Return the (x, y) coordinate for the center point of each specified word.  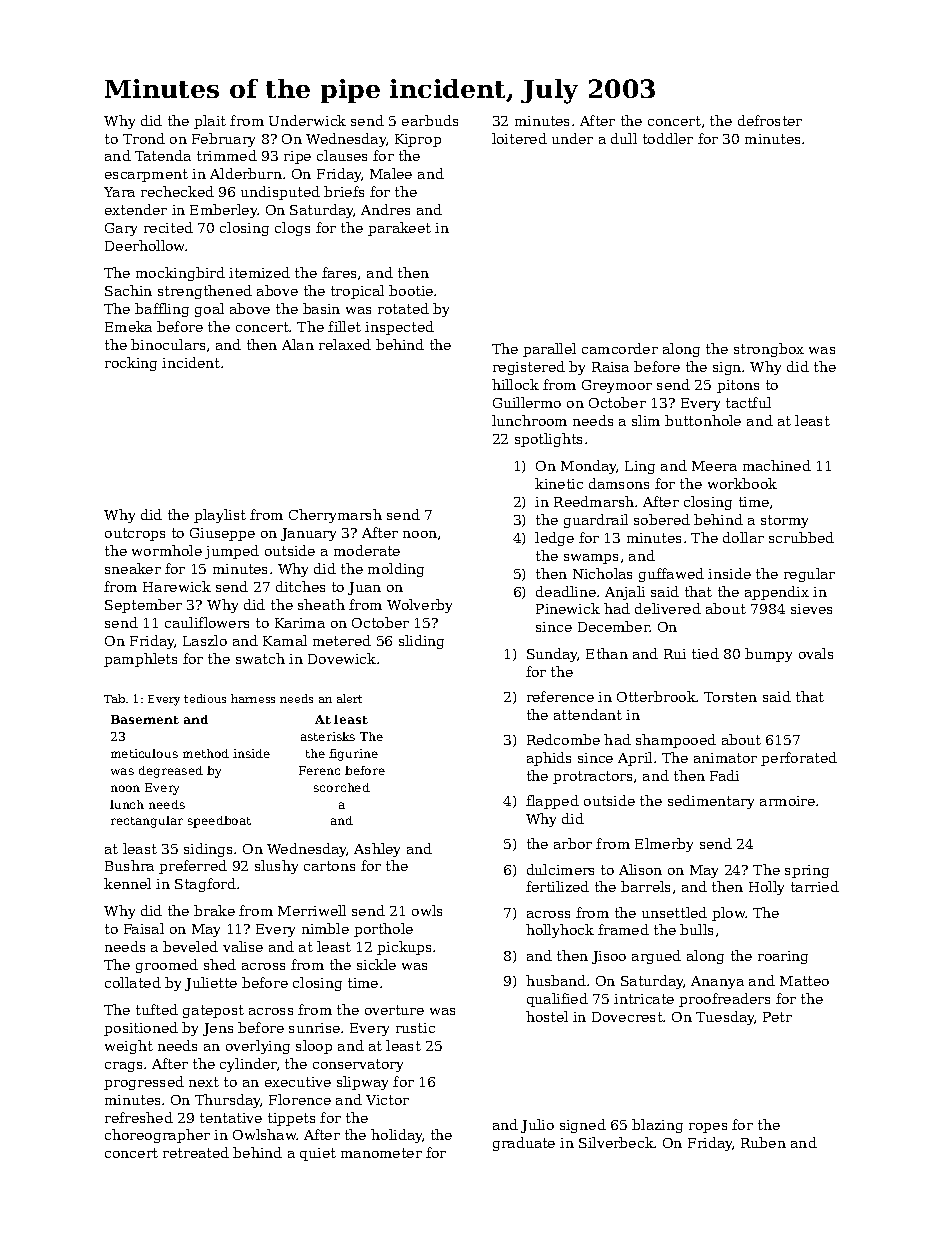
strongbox (769, 350)
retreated (196, 1152)
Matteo (804, 981)
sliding (421, 642)
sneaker (133, 568)
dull (624, 138)
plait (210, 122)
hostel (547, 1016)
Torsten (730, 697)
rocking (131, 364)
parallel (549, 350)
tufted (157, 1009)
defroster (770, 120)
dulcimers (560, 869)
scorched (342, 787)
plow (729, 914)
